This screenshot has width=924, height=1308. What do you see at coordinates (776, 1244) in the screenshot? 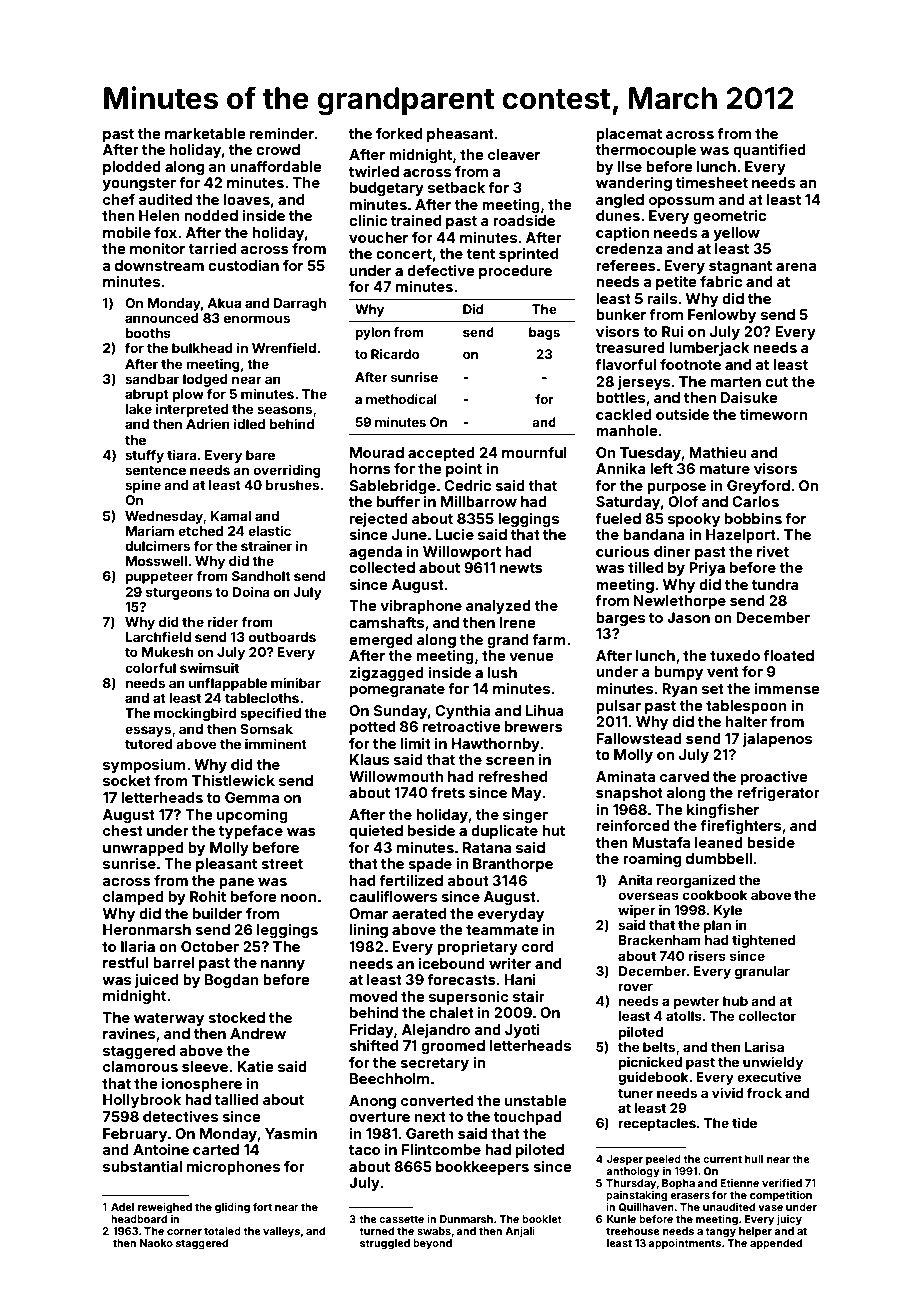
I see `appended` at bounding box center [776, 1244].
